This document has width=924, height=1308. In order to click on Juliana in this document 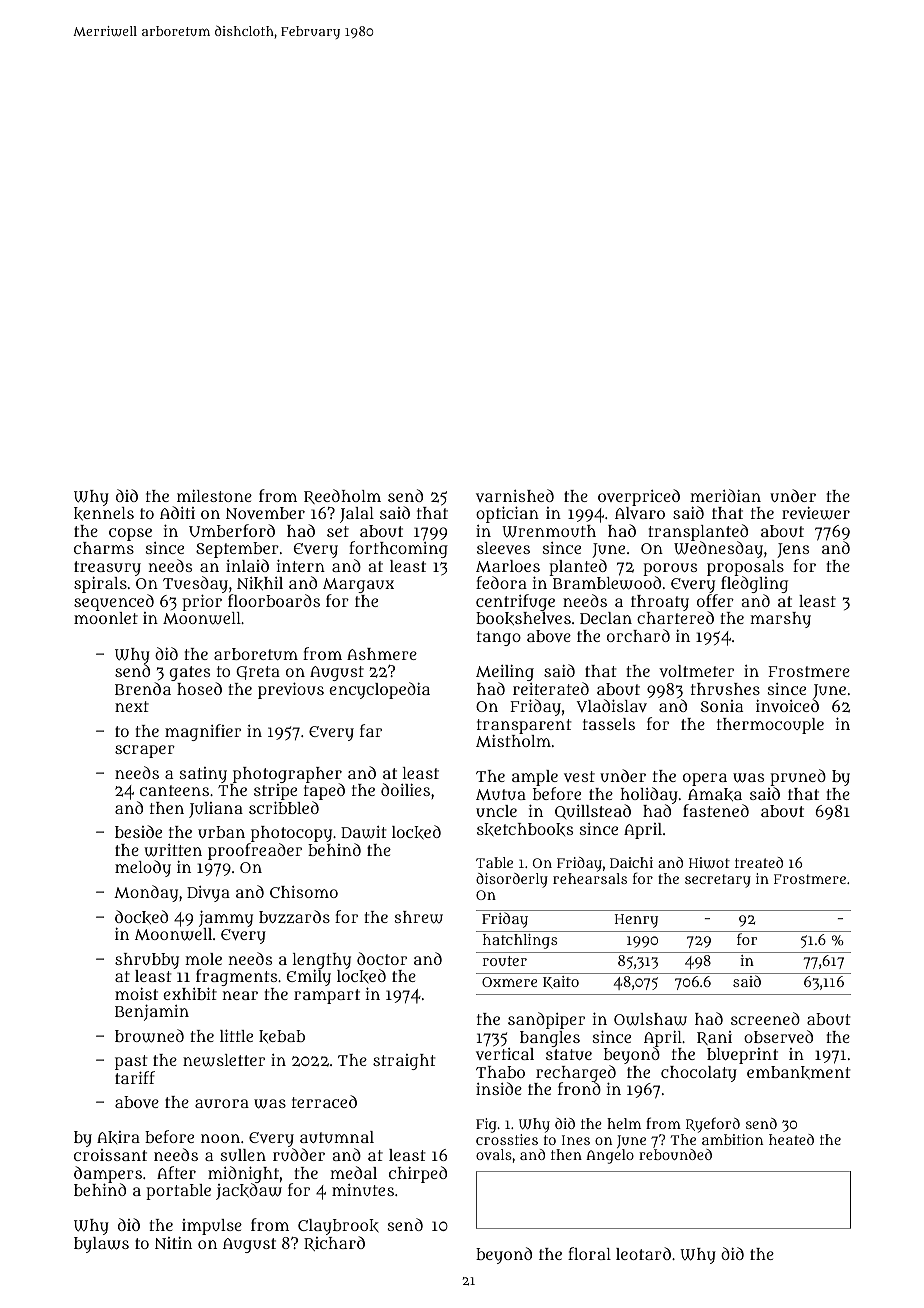, I will do `click(216, 810)`.
